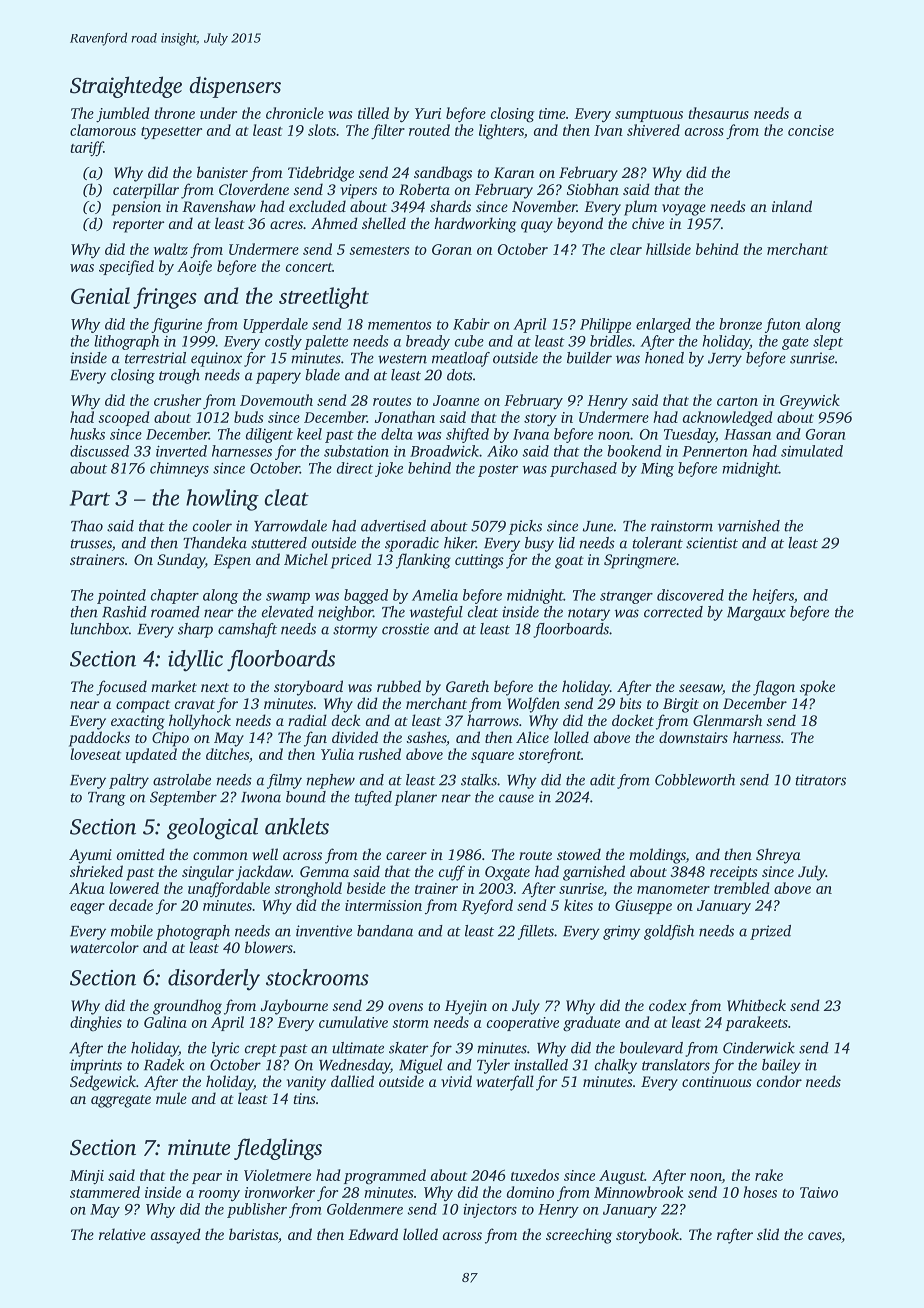  What do you see at coordinates (770, 932) in the document?
I see `prized` at bounding box center [770, 932].
